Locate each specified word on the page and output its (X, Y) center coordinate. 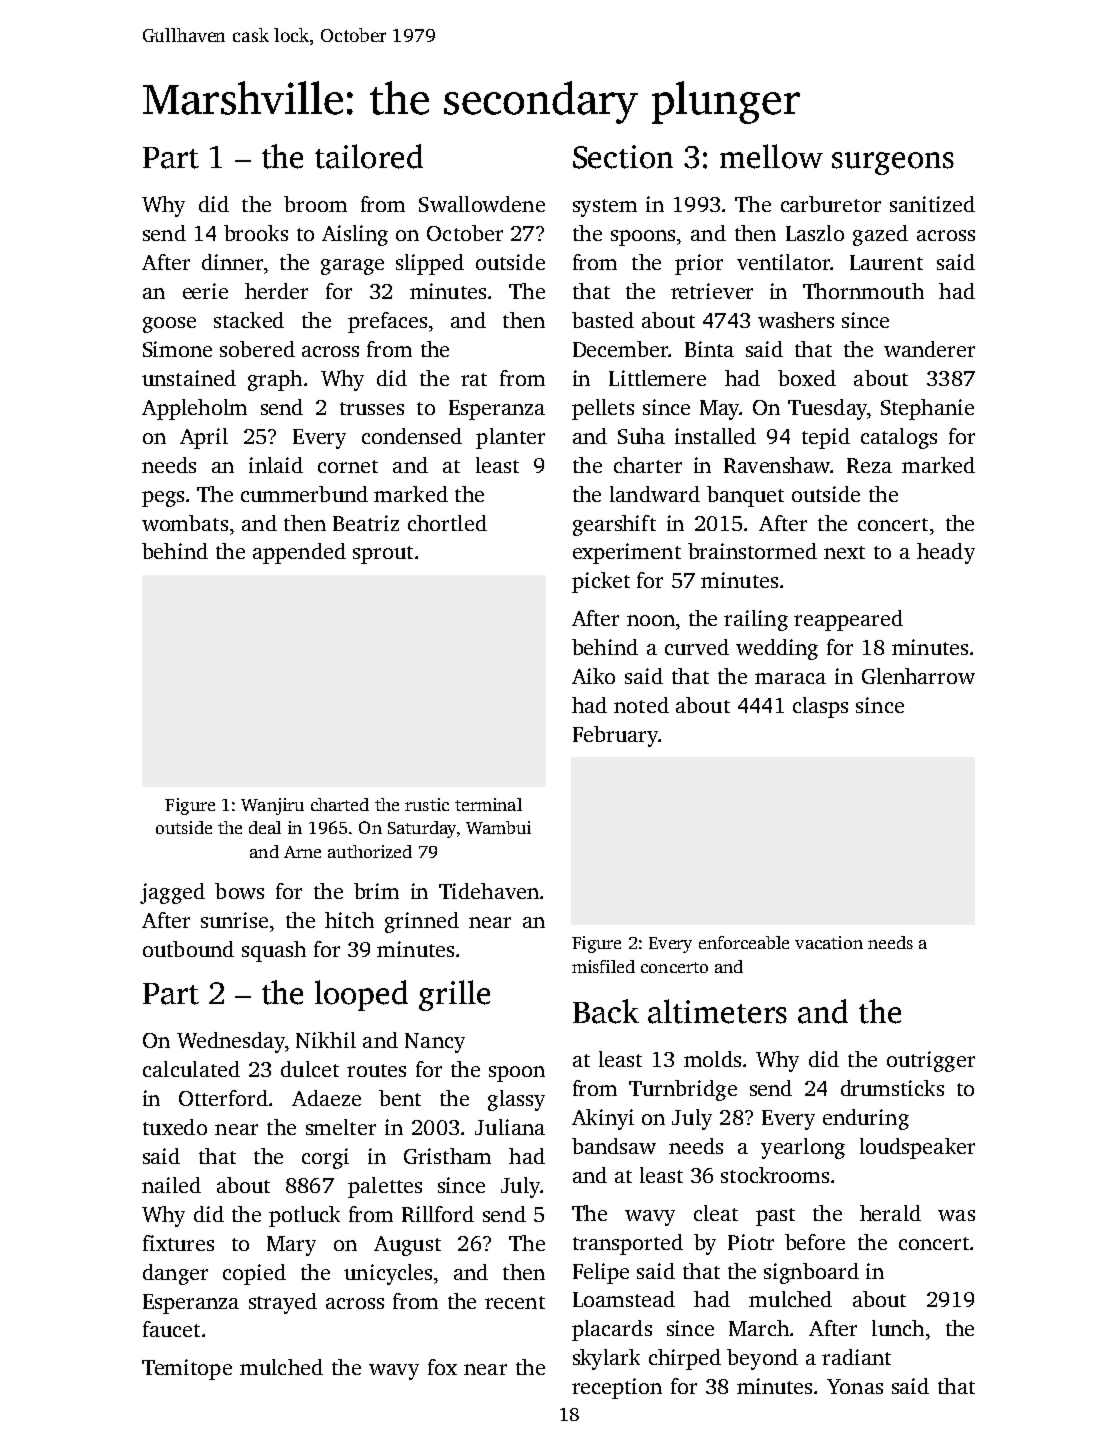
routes (376, 1070)
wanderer (929, 349)
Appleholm (194, 409)
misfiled (603, 966)
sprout (383, 555)
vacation (829, 942)
